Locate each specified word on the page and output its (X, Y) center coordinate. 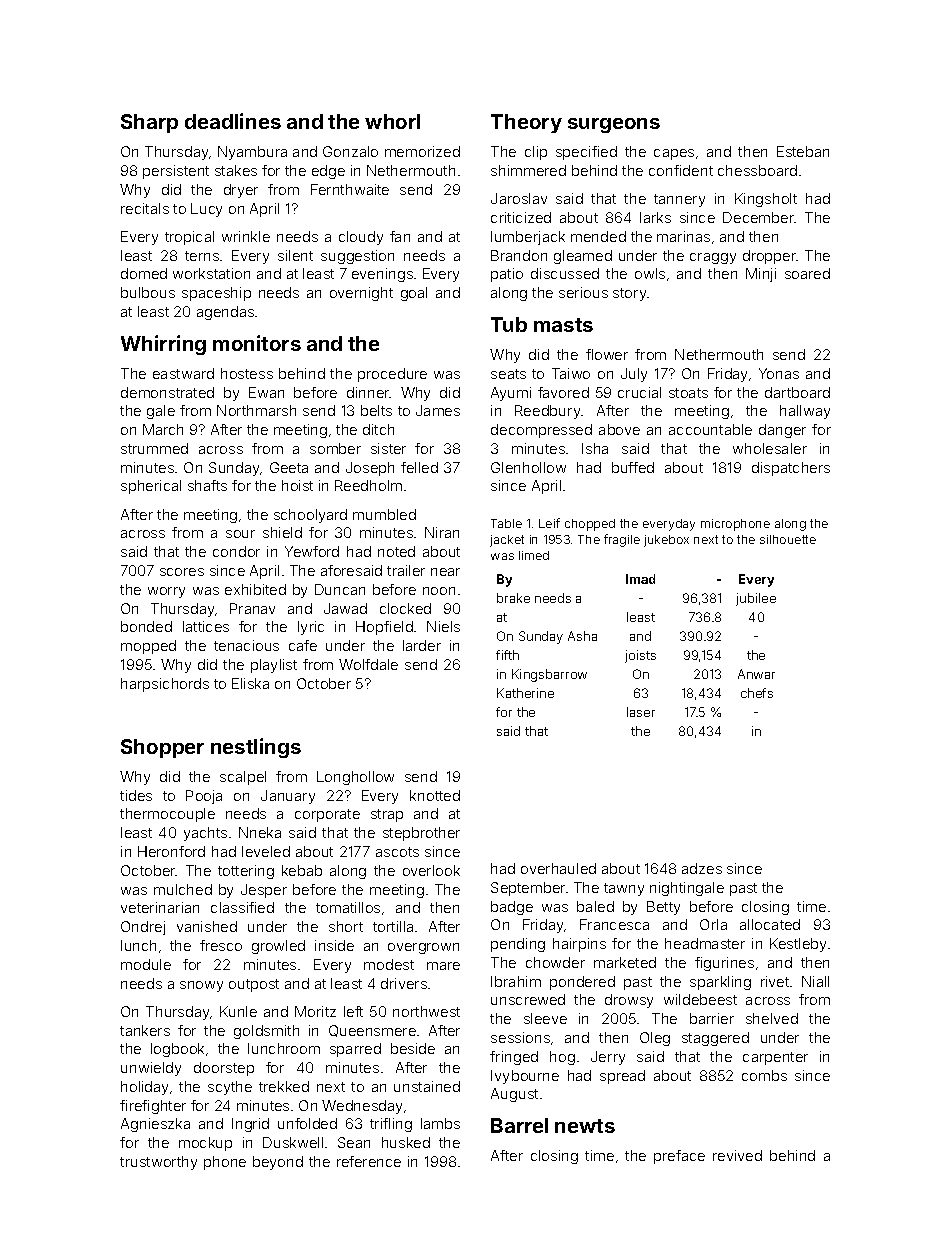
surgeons (614, 125)
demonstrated (167, 392)
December (758, 217)
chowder (555, 962)
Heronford (171, 851)
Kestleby (798, 945)
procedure (392, 375)
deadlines (233, 121)
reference (369, 1161)
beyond (278, 1163)
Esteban (803, 151)
